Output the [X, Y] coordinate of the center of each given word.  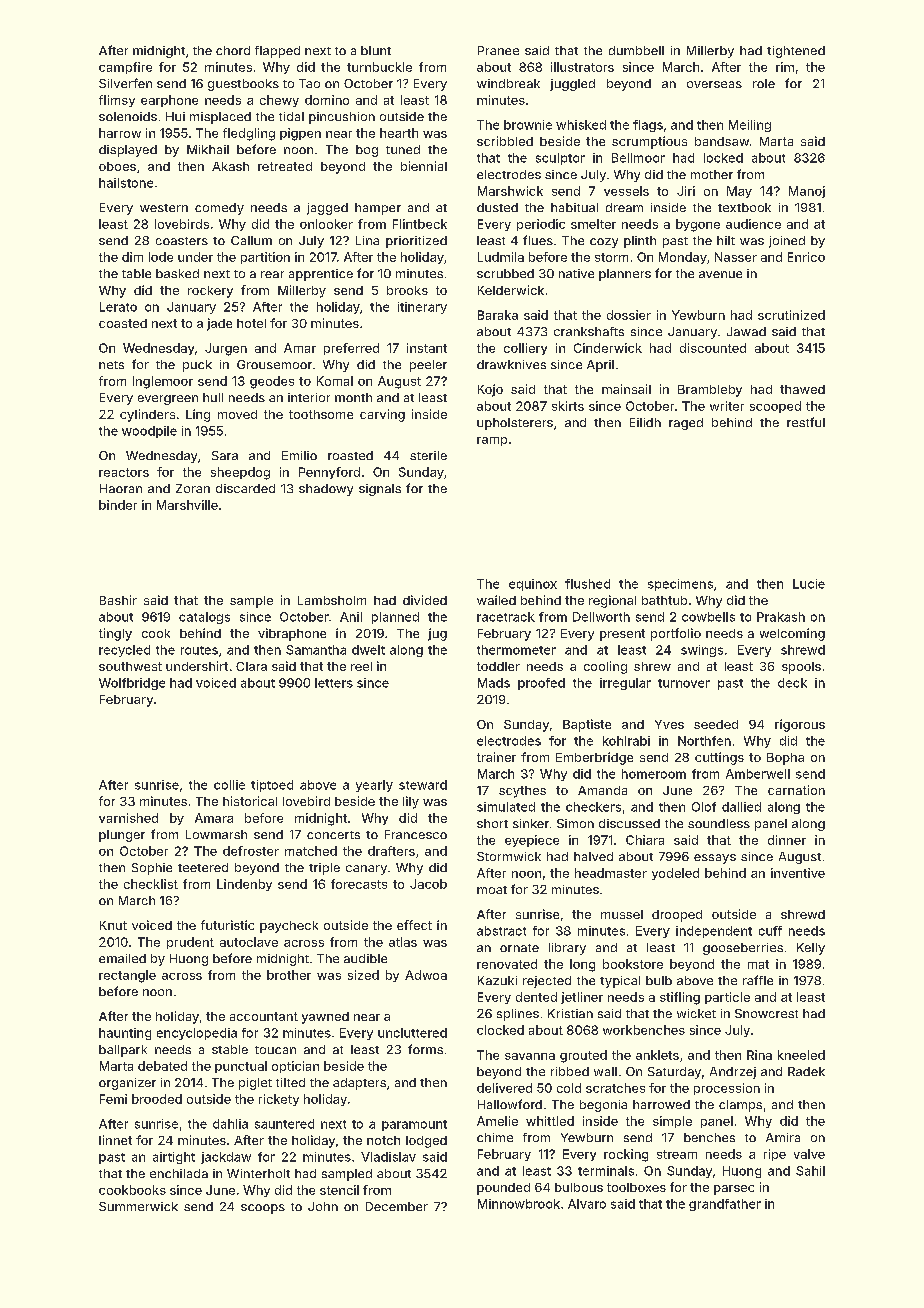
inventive [798, 873]
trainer [496, 757]
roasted [350, 455]
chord [233, 50]
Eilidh [645, 422]
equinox [533, 585]
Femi [113, 1099]
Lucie [809, 584]
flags [648, 126]
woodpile [149, 432]
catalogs [204, 618]
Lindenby [244, 885]
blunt [376, 50]
